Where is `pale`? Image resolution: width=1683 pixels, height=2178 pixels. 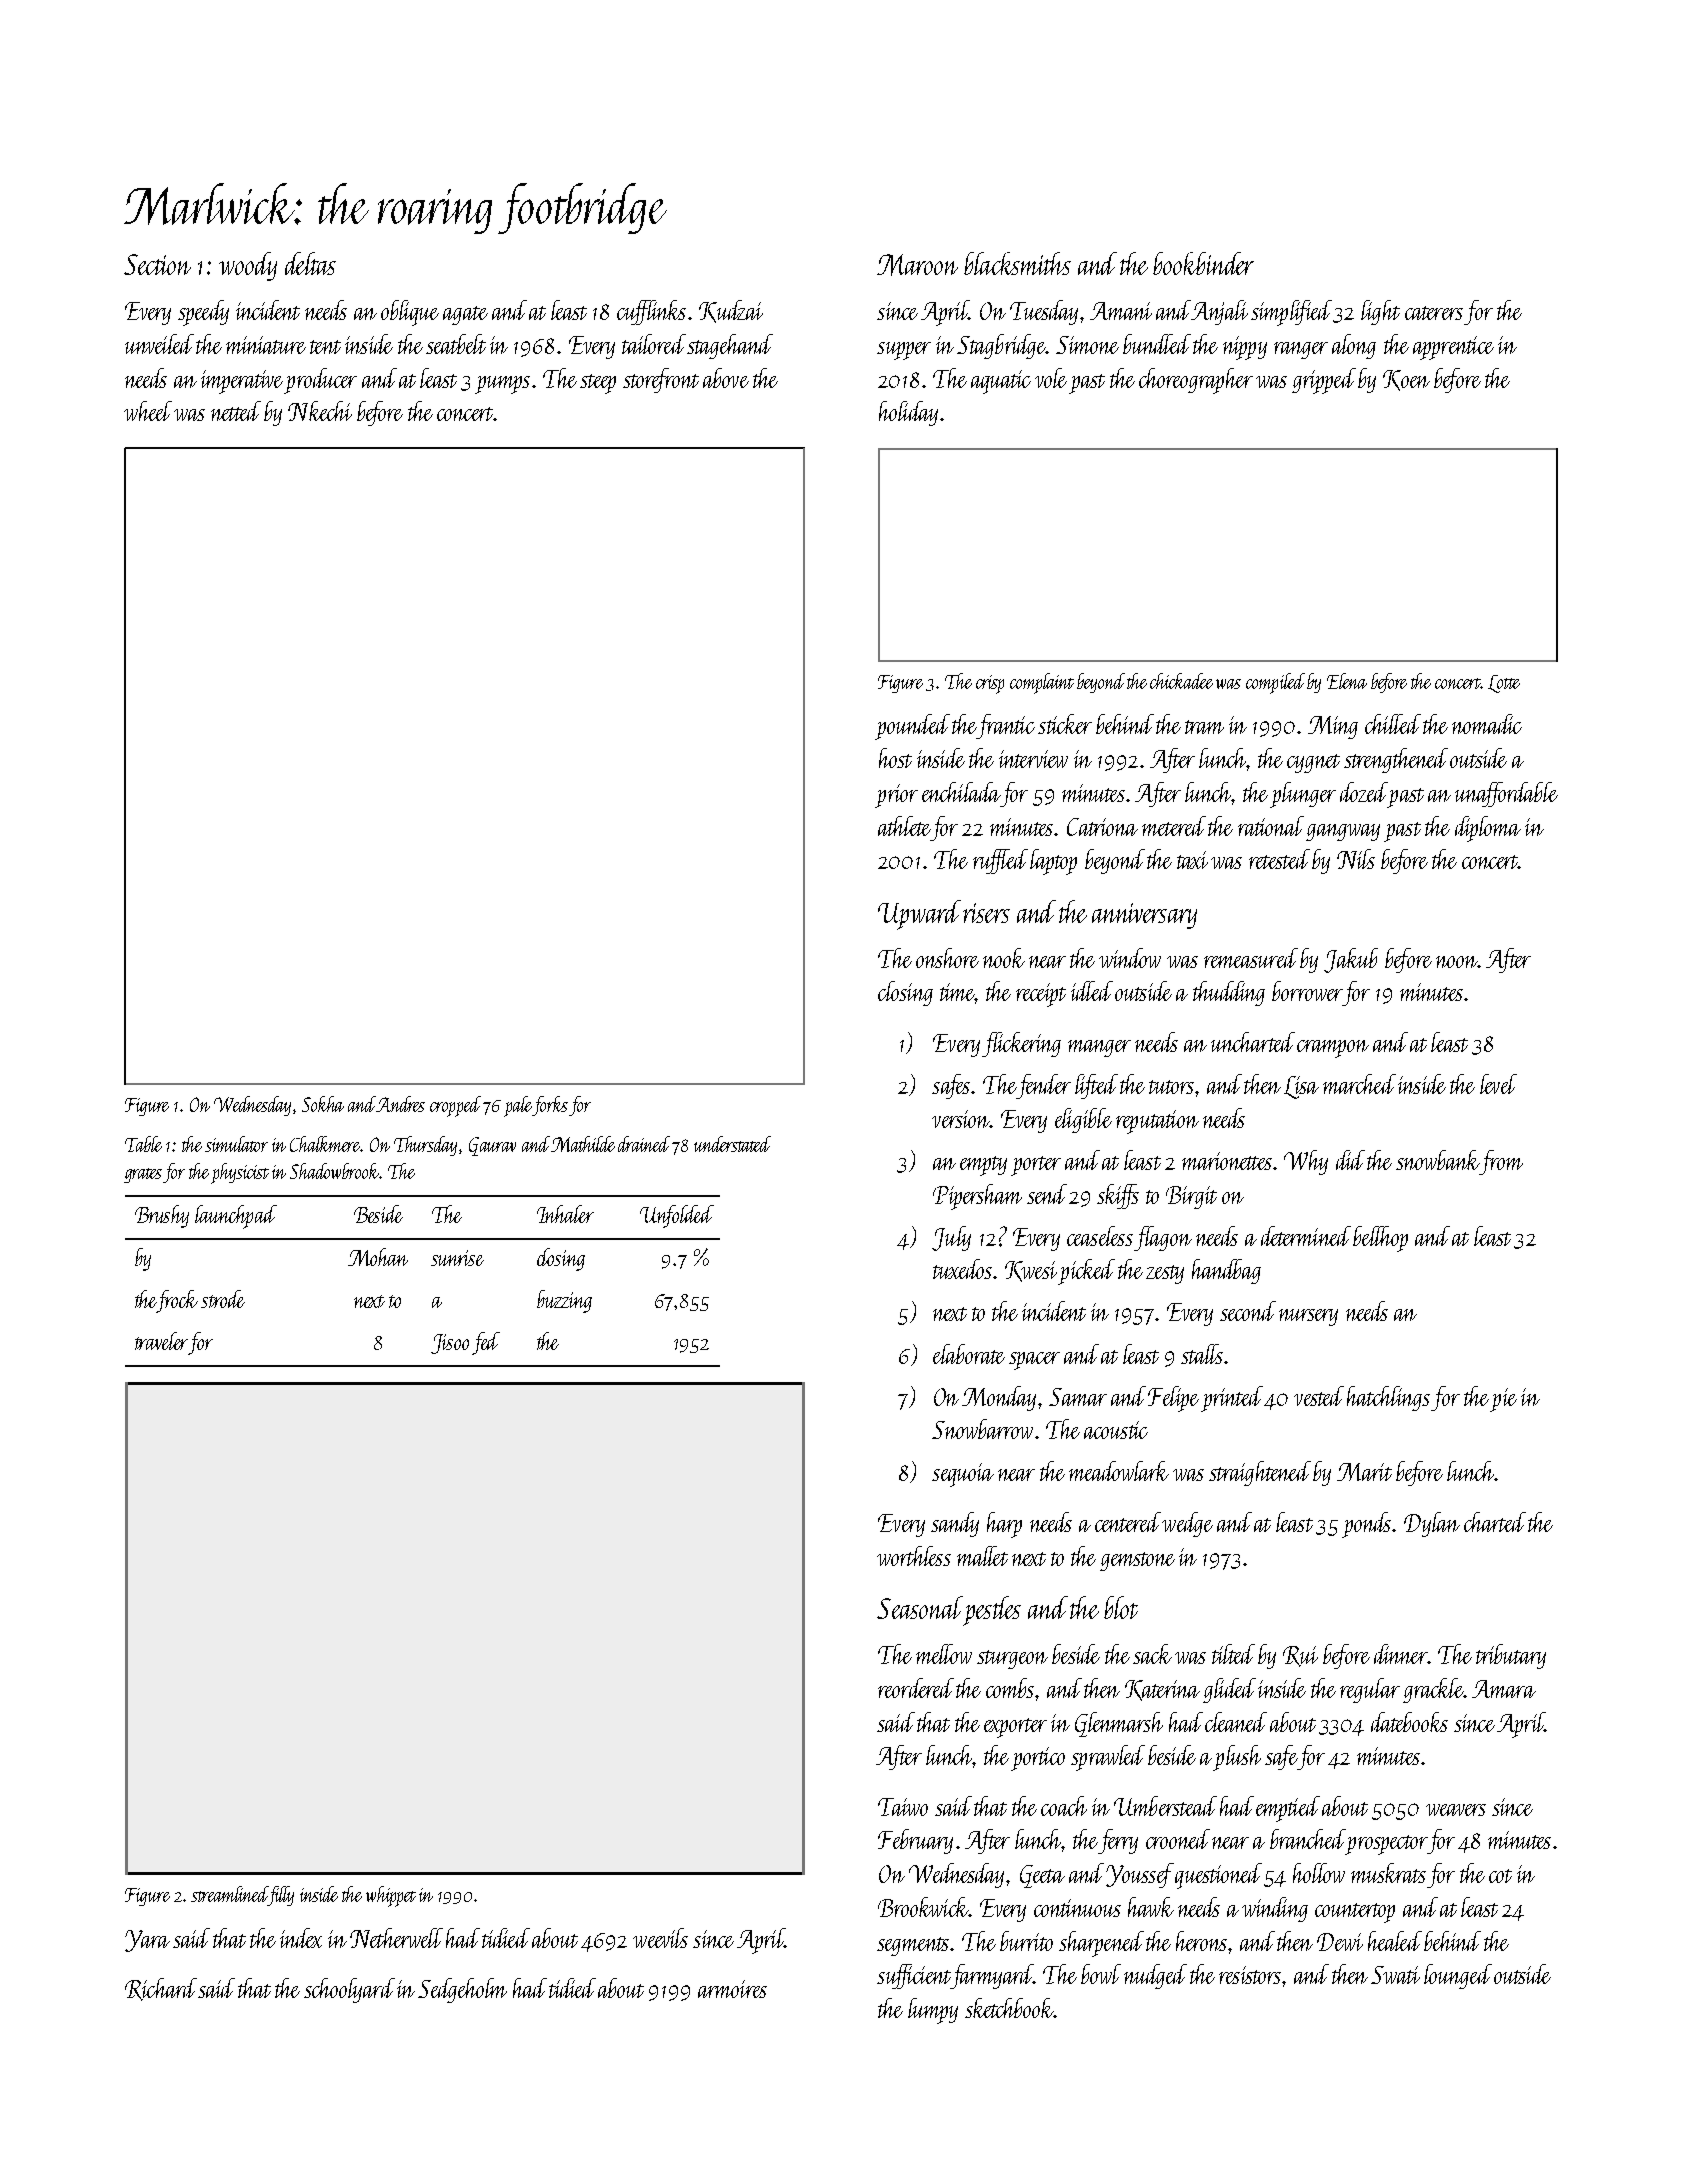 pale is located at coordinates (518, 1106).
